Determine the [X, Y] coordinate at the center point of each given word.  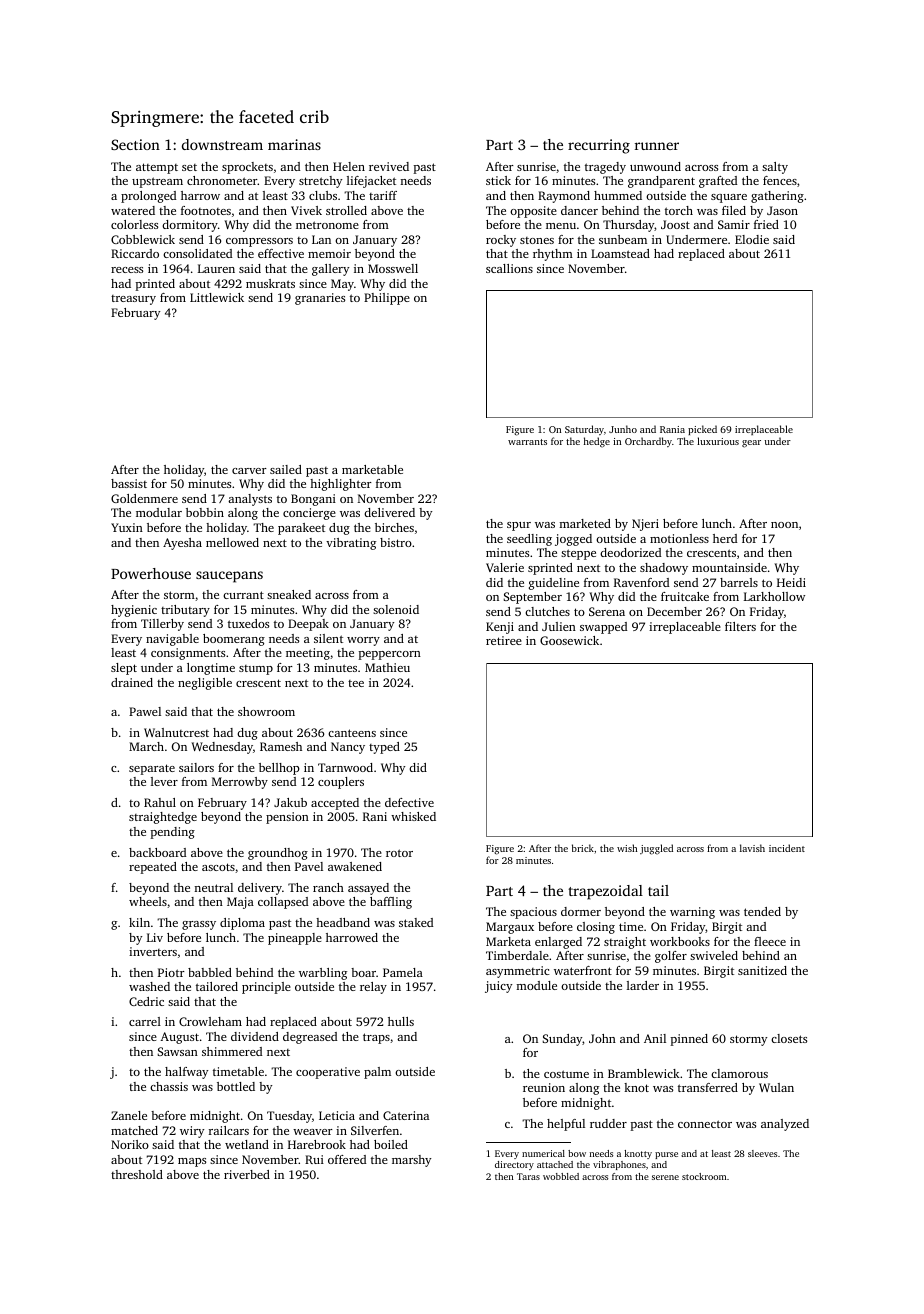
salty [775, 168]
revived [389, 166]
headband [343, 922]
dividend [255, 1036]
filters [740, 626]
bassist [129, 483]
